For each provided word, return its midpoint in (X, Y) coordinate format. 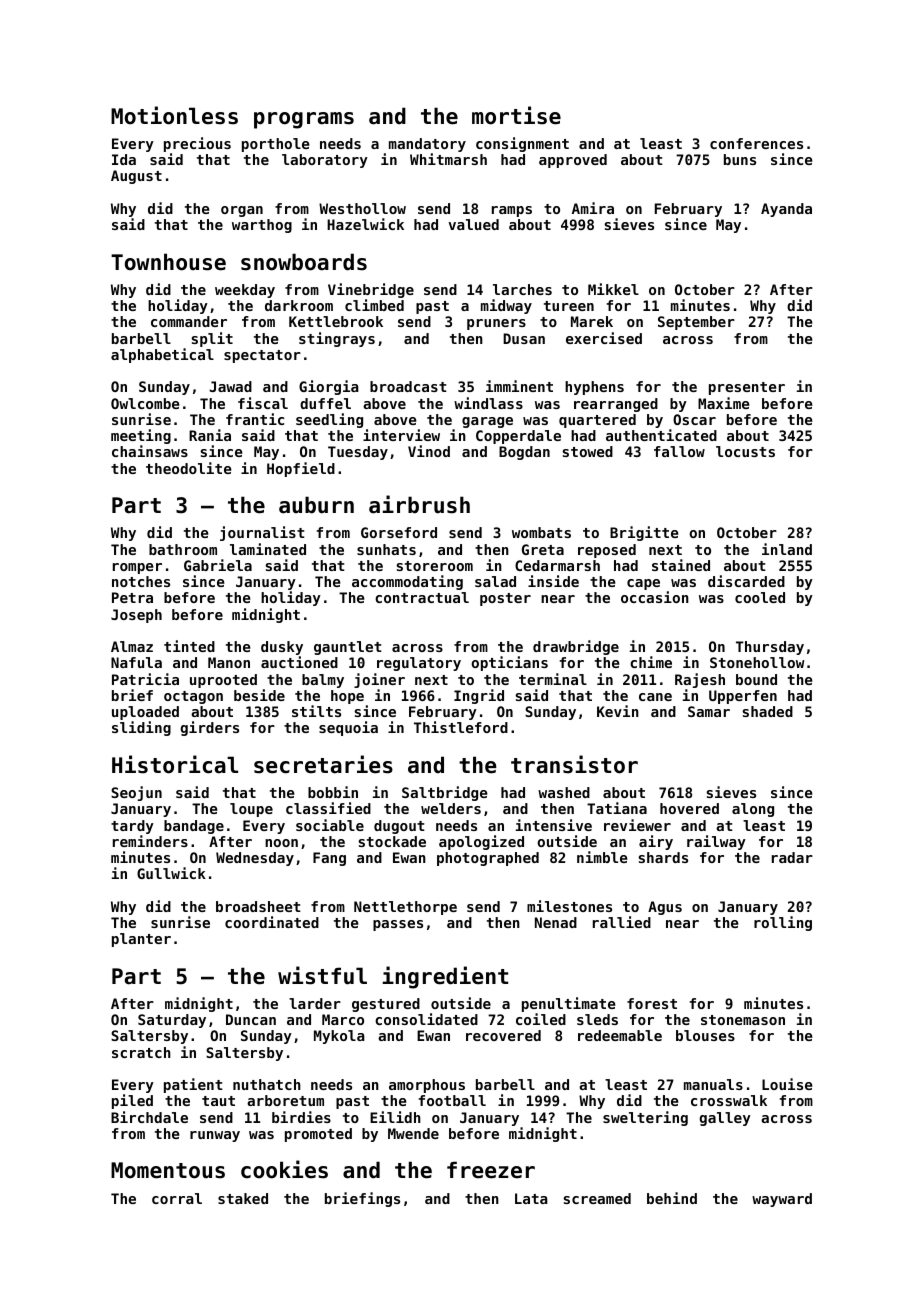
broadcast (408, 386)
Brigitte (644, 533)
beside (259, 695)
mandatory (427, 145)
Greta (543, 549)
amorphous (427, 1086)
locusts (745, 451)
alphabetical (162, 355)
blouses (705, 1035)
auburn (316, 505)
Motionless (174, 115)
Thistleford (461, 727)
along (753, 810)
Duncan (251, 1019)
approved (573, 161)
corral (177, 1198)
